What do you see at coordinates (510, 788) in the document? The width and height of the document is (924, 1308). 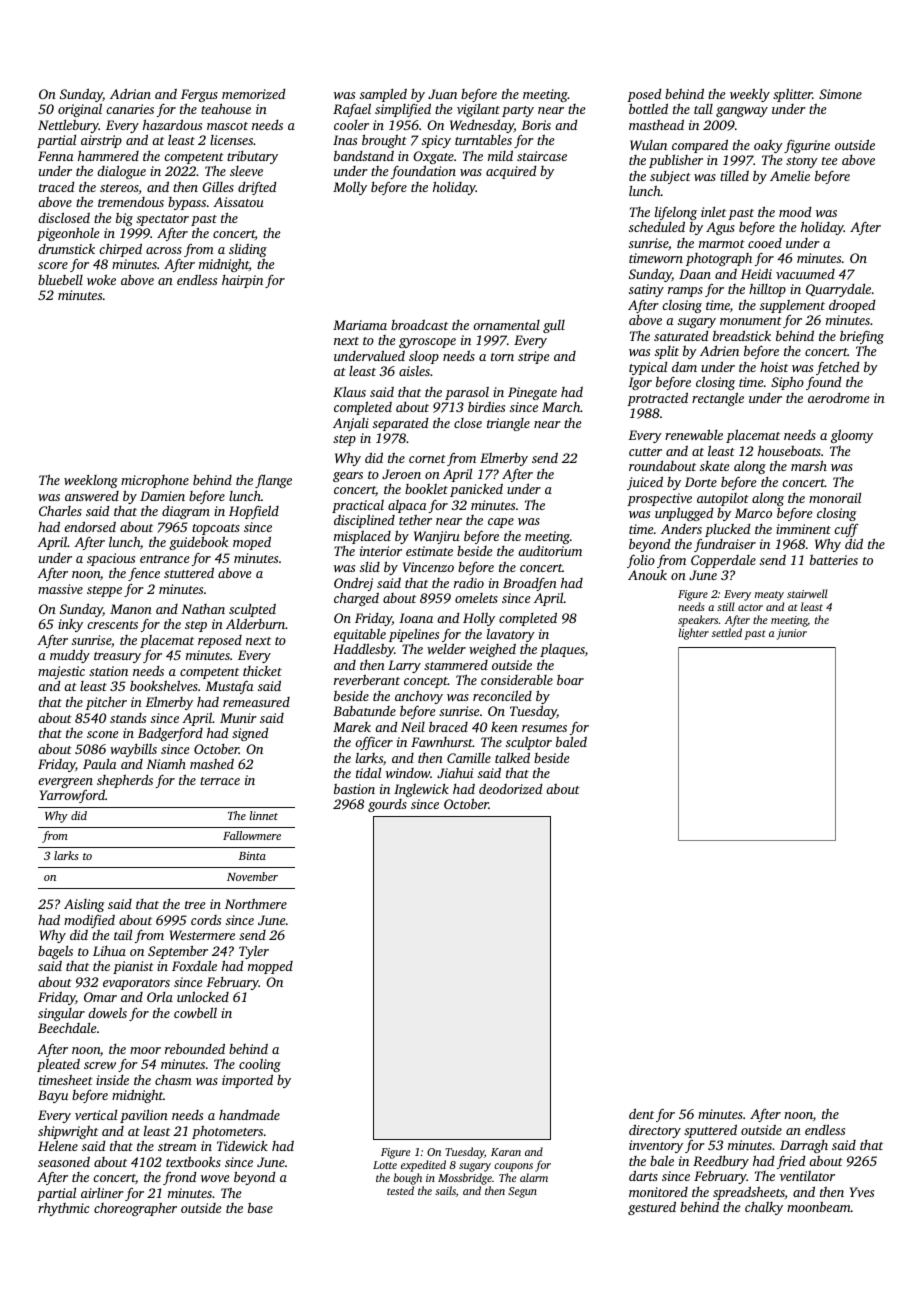 I see `deodorized` at bounding box center [510, 788].
